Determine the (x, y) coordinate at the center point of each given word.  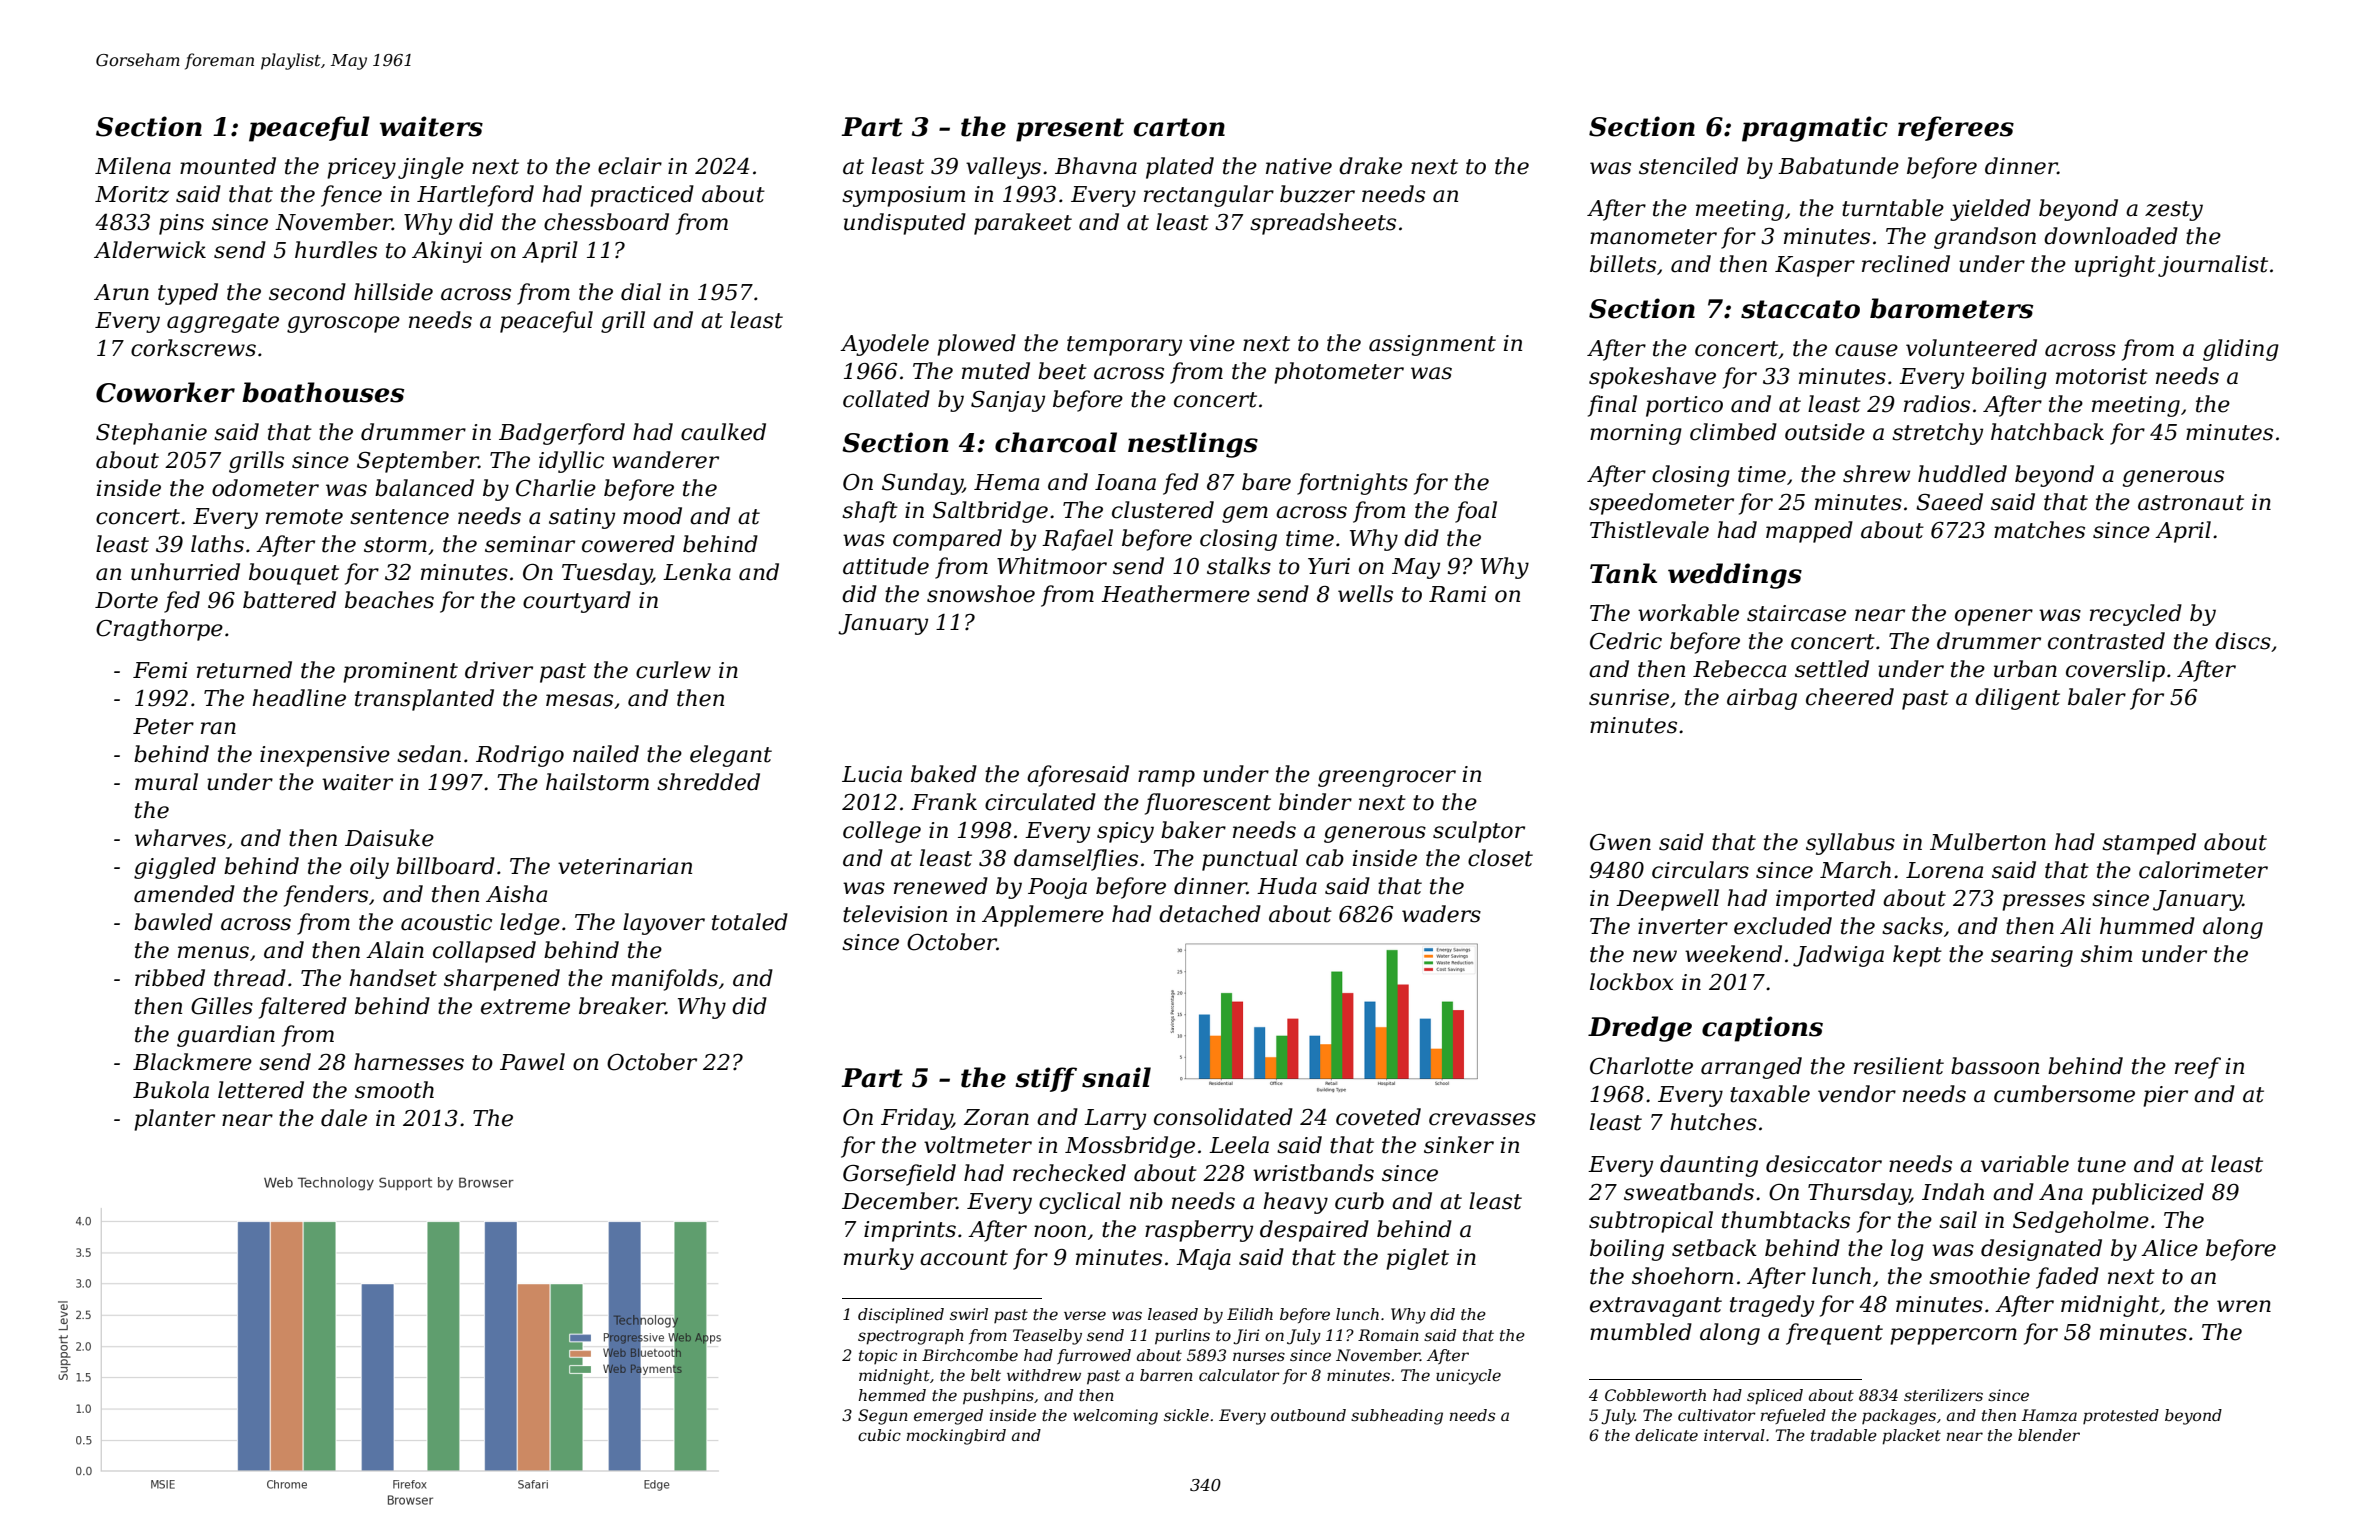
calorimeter (2203, 870)
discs (2243, 641)
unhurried (185, 572)
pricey (361, 168)
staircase (1796, 613)
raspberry (1199, 1231)
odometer (265, 488)
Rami (1457, 594)
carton (1179, 127)
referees (1956, 128)
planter (174, 1120)
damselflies (1076, 860)
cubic (879, 1435)
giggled (175, 868)
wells (1365, 594)
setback (1714, 1248)
